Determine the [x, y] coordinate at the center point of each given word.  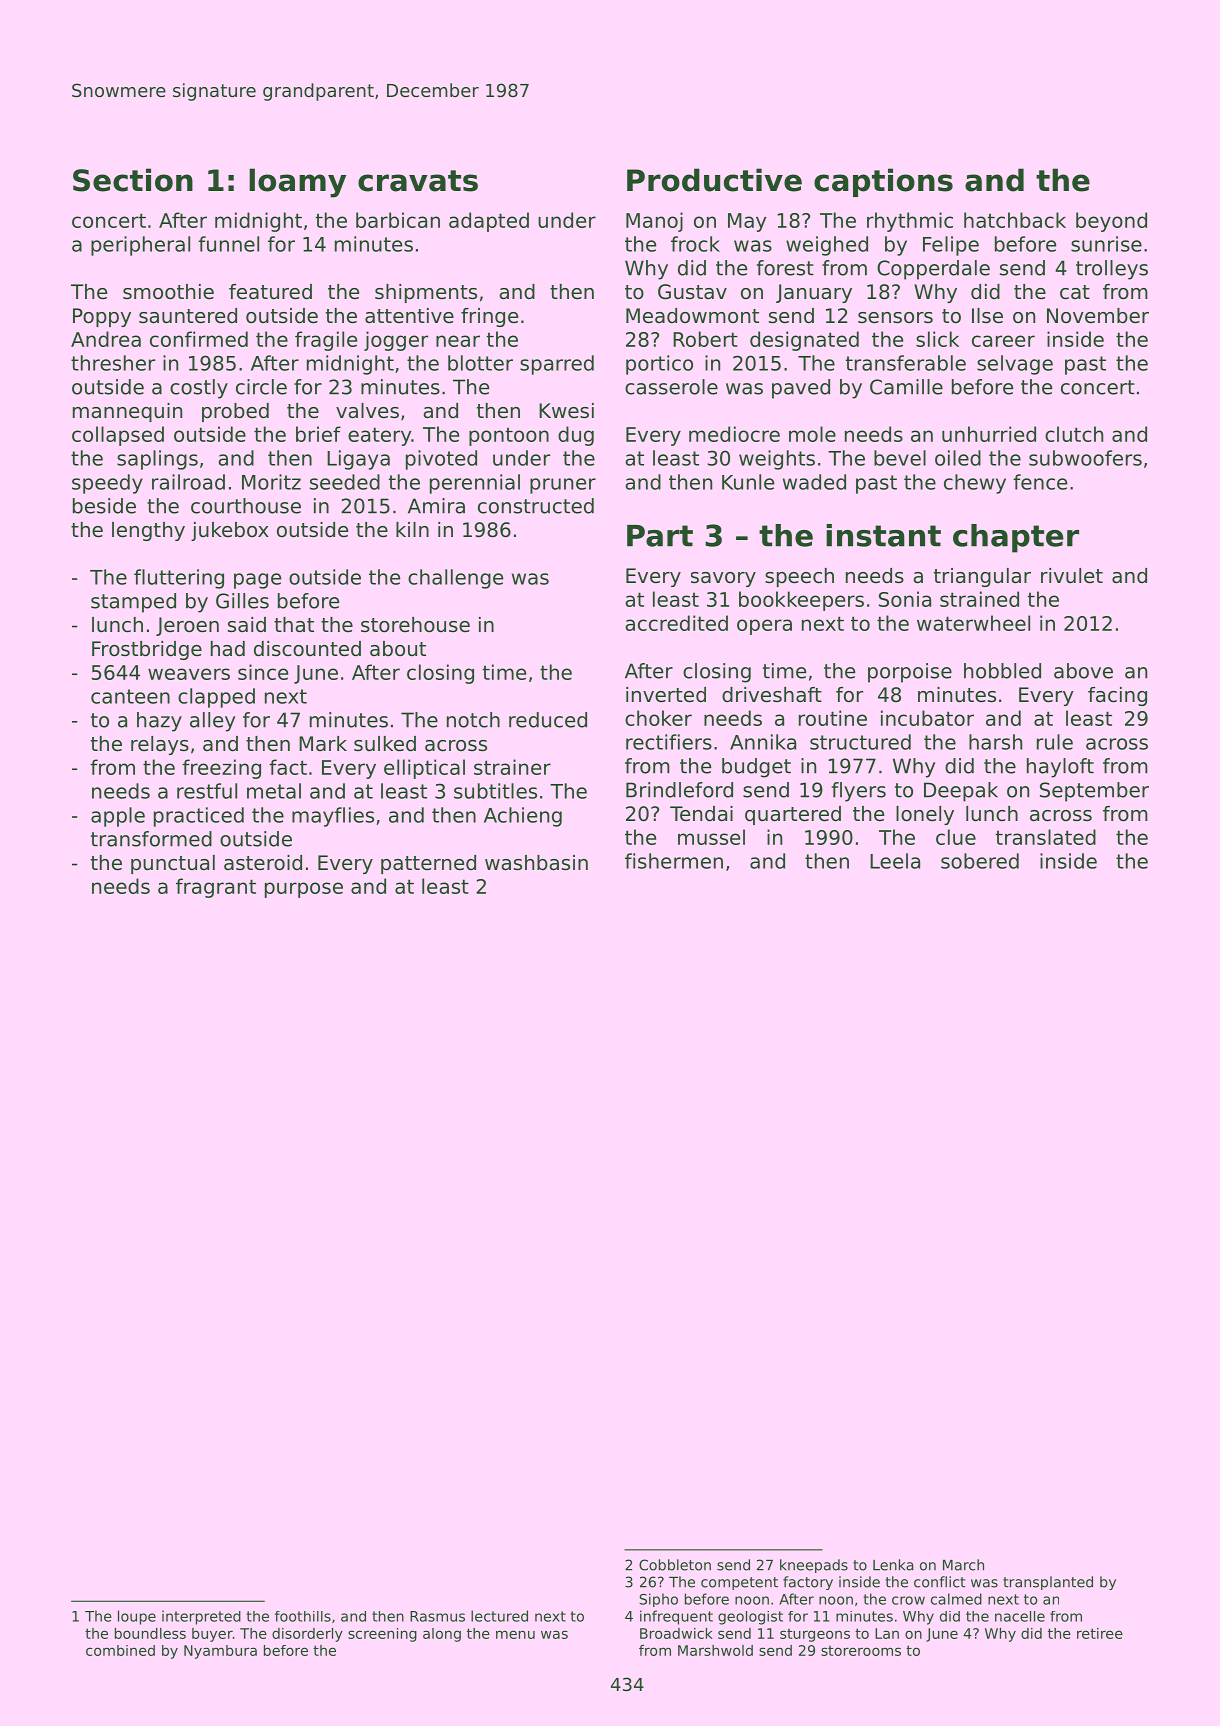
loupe [137, 1617]
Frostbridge [147, 650]
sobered [980, 861]
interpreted [201, 1617]
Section [133, 180]
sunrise [1106, 244]
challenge [455, 579]
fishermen [674, 861]
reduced [548, 720]
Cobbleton [675, 1565]
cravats [418, 181]
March [963, 1565]
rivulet [1072, 576]
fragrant [216, 888]
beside [104, 506]
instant [883, 535]
